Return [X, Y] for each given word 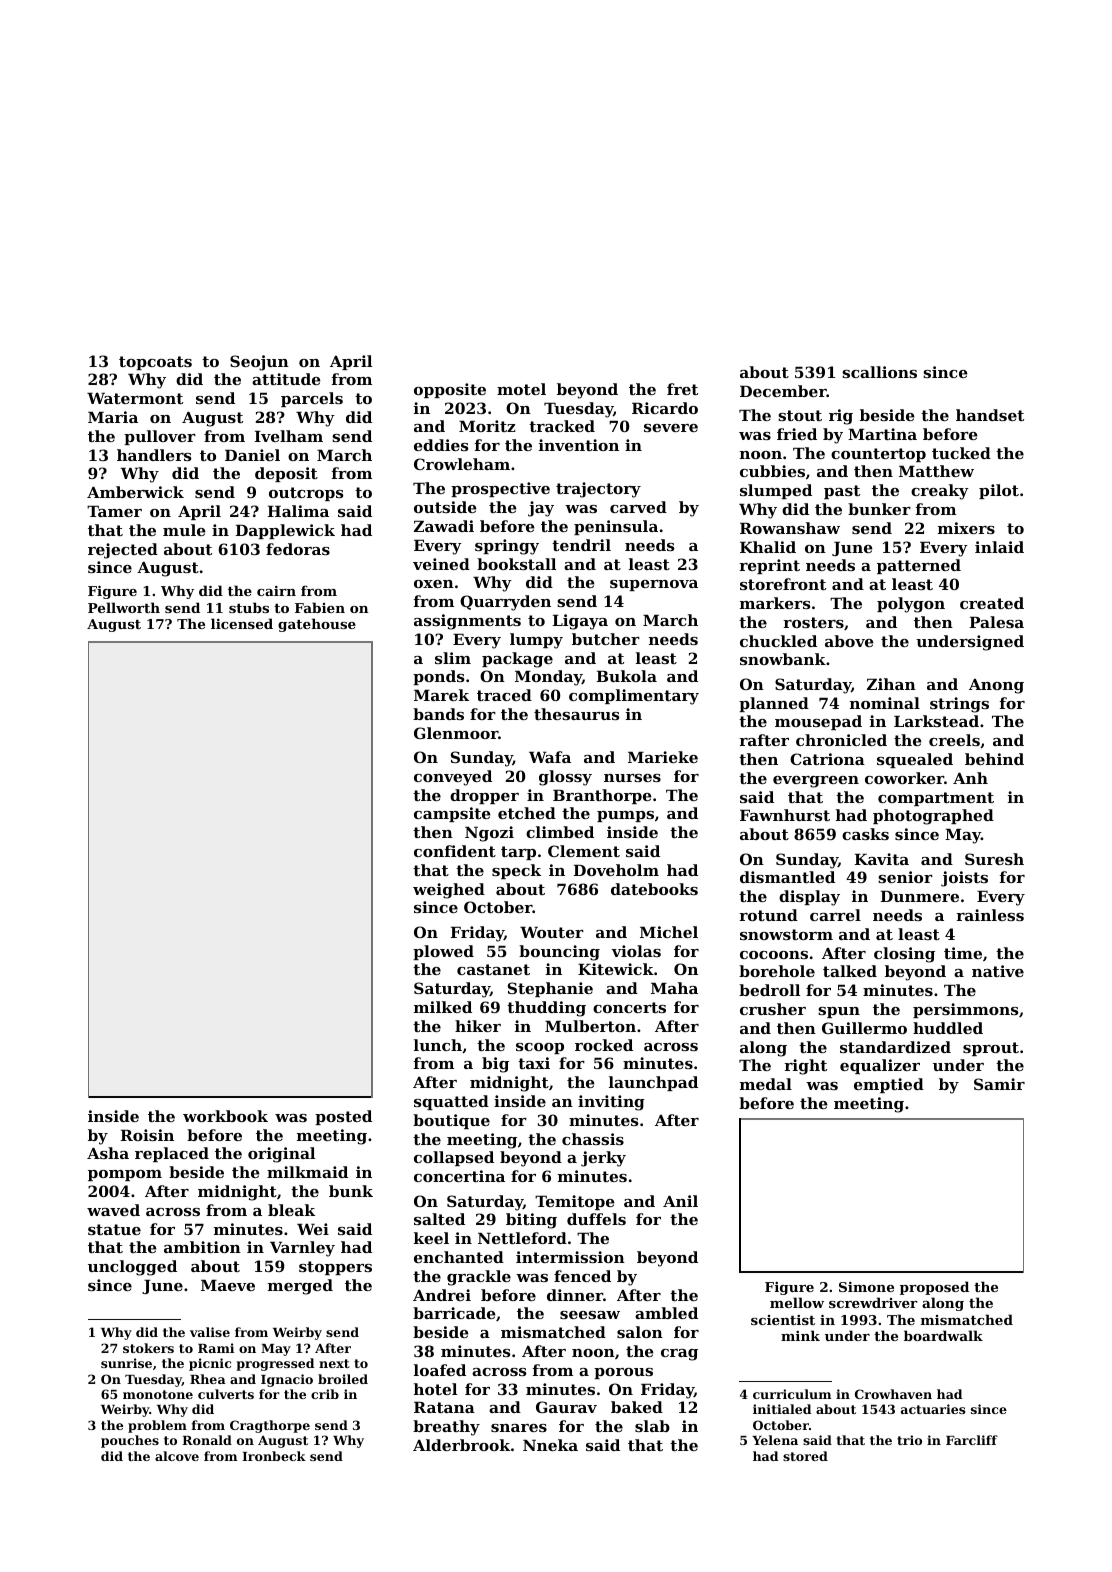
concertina [459, 1176]
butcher [606, 639]
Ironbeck [274, 1456]
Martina [882, 434]
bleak [291, 1210]
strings [959, 705]
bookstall [516, 564]
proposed [934, 1288]
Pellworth [124, 607]
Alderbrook [461, 1445]
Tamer [114, 511]
